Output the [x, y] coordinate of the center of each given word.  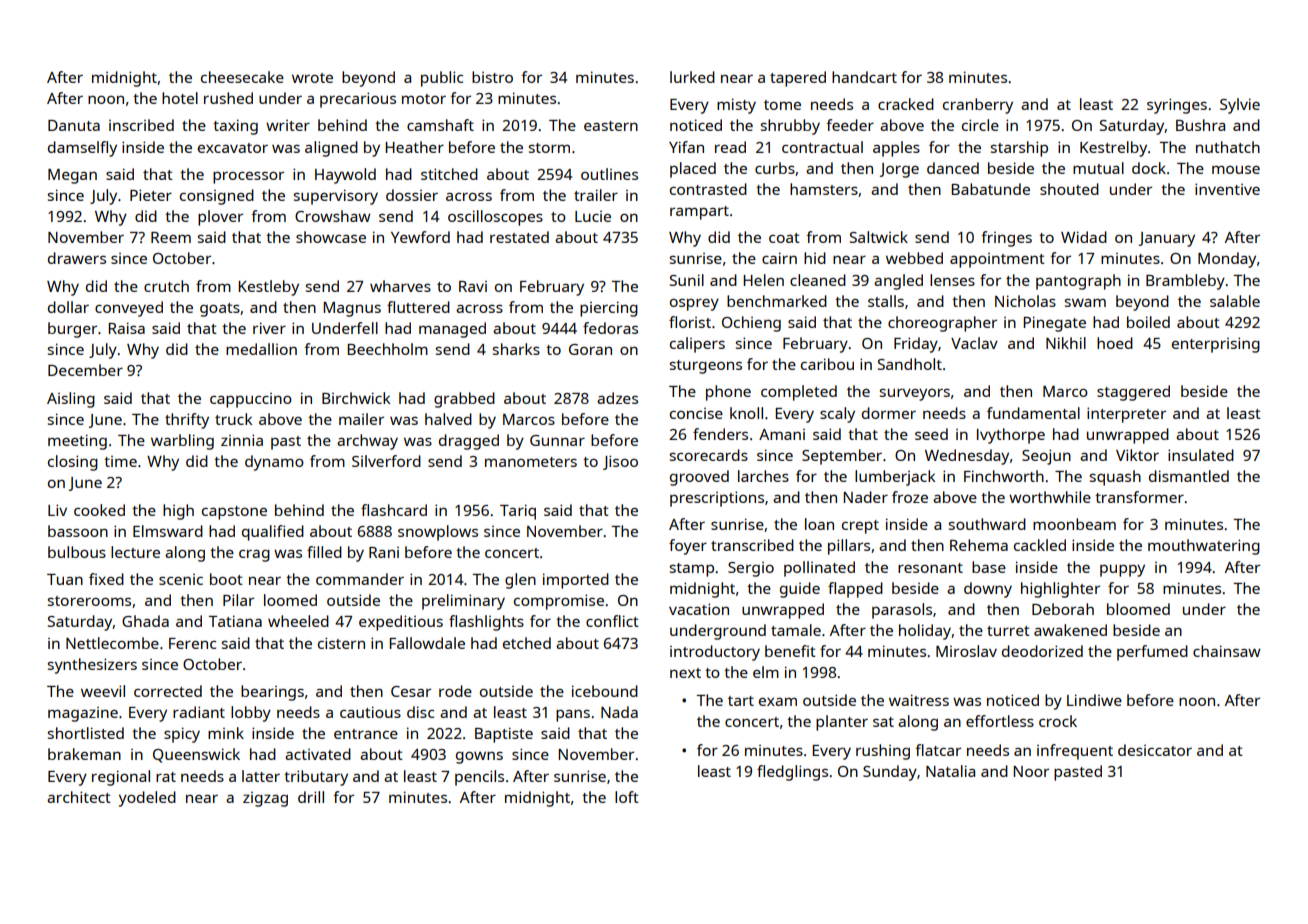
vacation [699, 609]
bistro [492, 77]
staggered [1133, 393]
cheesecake [242, 77]
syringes [1177, 106]
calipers [697, 345]
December [85, 370]
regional [121, 778]
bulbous [77, 552]
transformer [1139, 497]
